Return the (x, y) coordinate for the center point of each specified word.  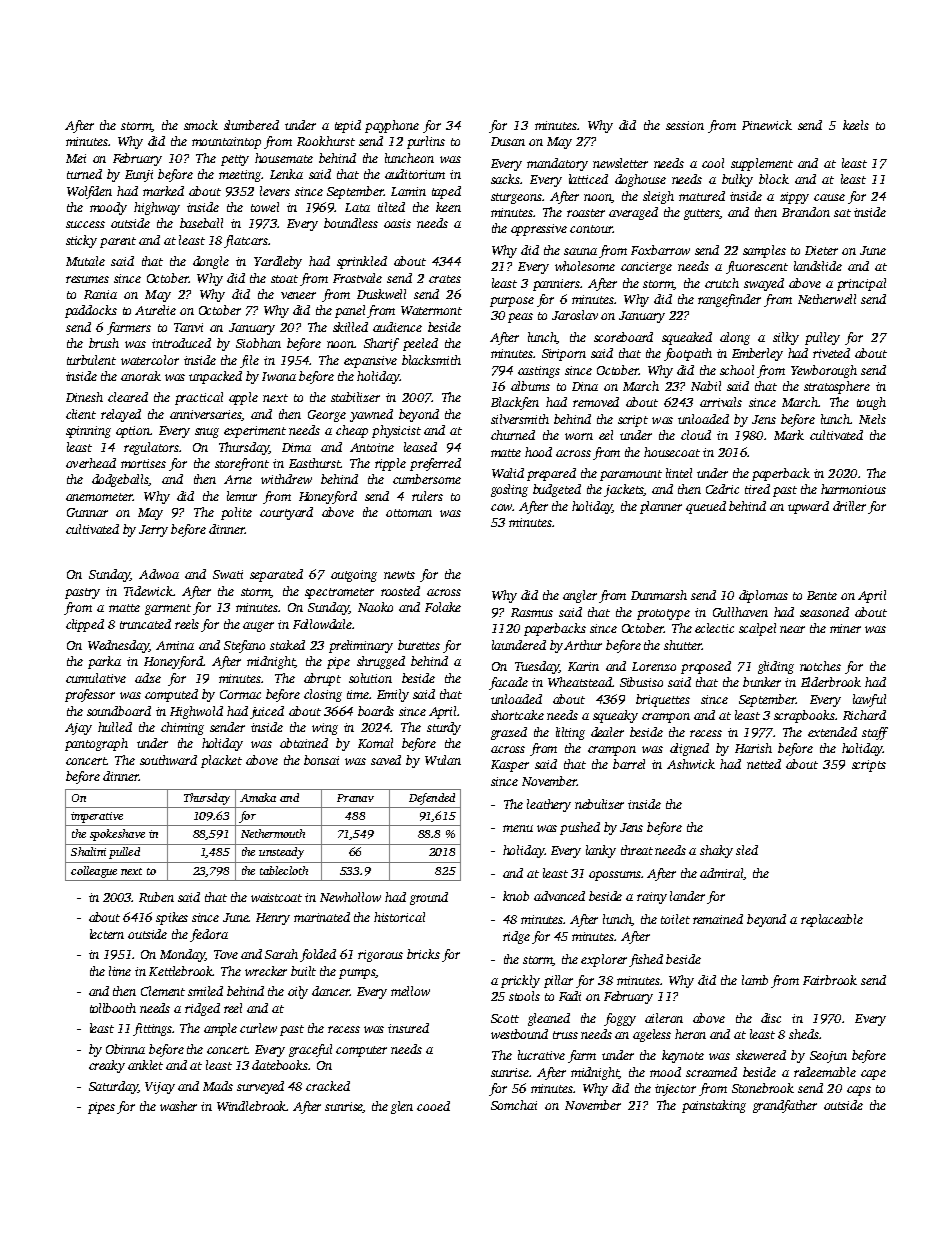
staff (875, 733)
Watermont (431, 310)
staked (287, 645)
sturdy (444, 728)
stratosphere (837, 387)
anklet (145, 1065)
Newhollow (350, 897)
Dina (585, 386)
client (81, 414)
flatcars (246, 241)
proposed (706, 667)
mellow (410, 991)
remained (718, 919)
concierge (646, 268)
